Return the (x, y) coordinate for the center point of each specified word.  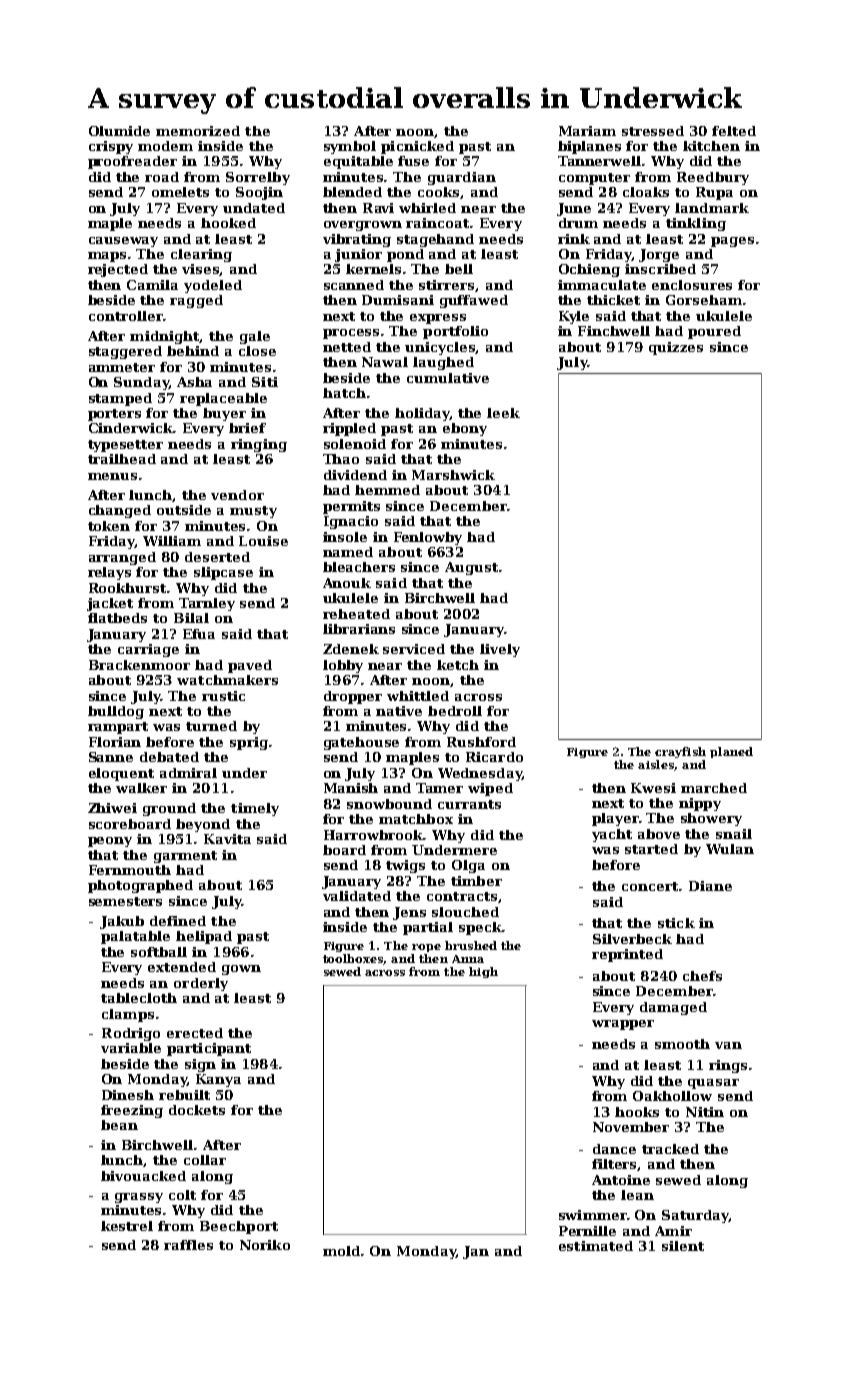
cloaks (646, 192)
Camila (152, 285)
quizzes (676, 348)
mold (341, 1251)
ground (169, 809)
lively (500, 650)
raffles (188, 1245)
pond (405, 255)
